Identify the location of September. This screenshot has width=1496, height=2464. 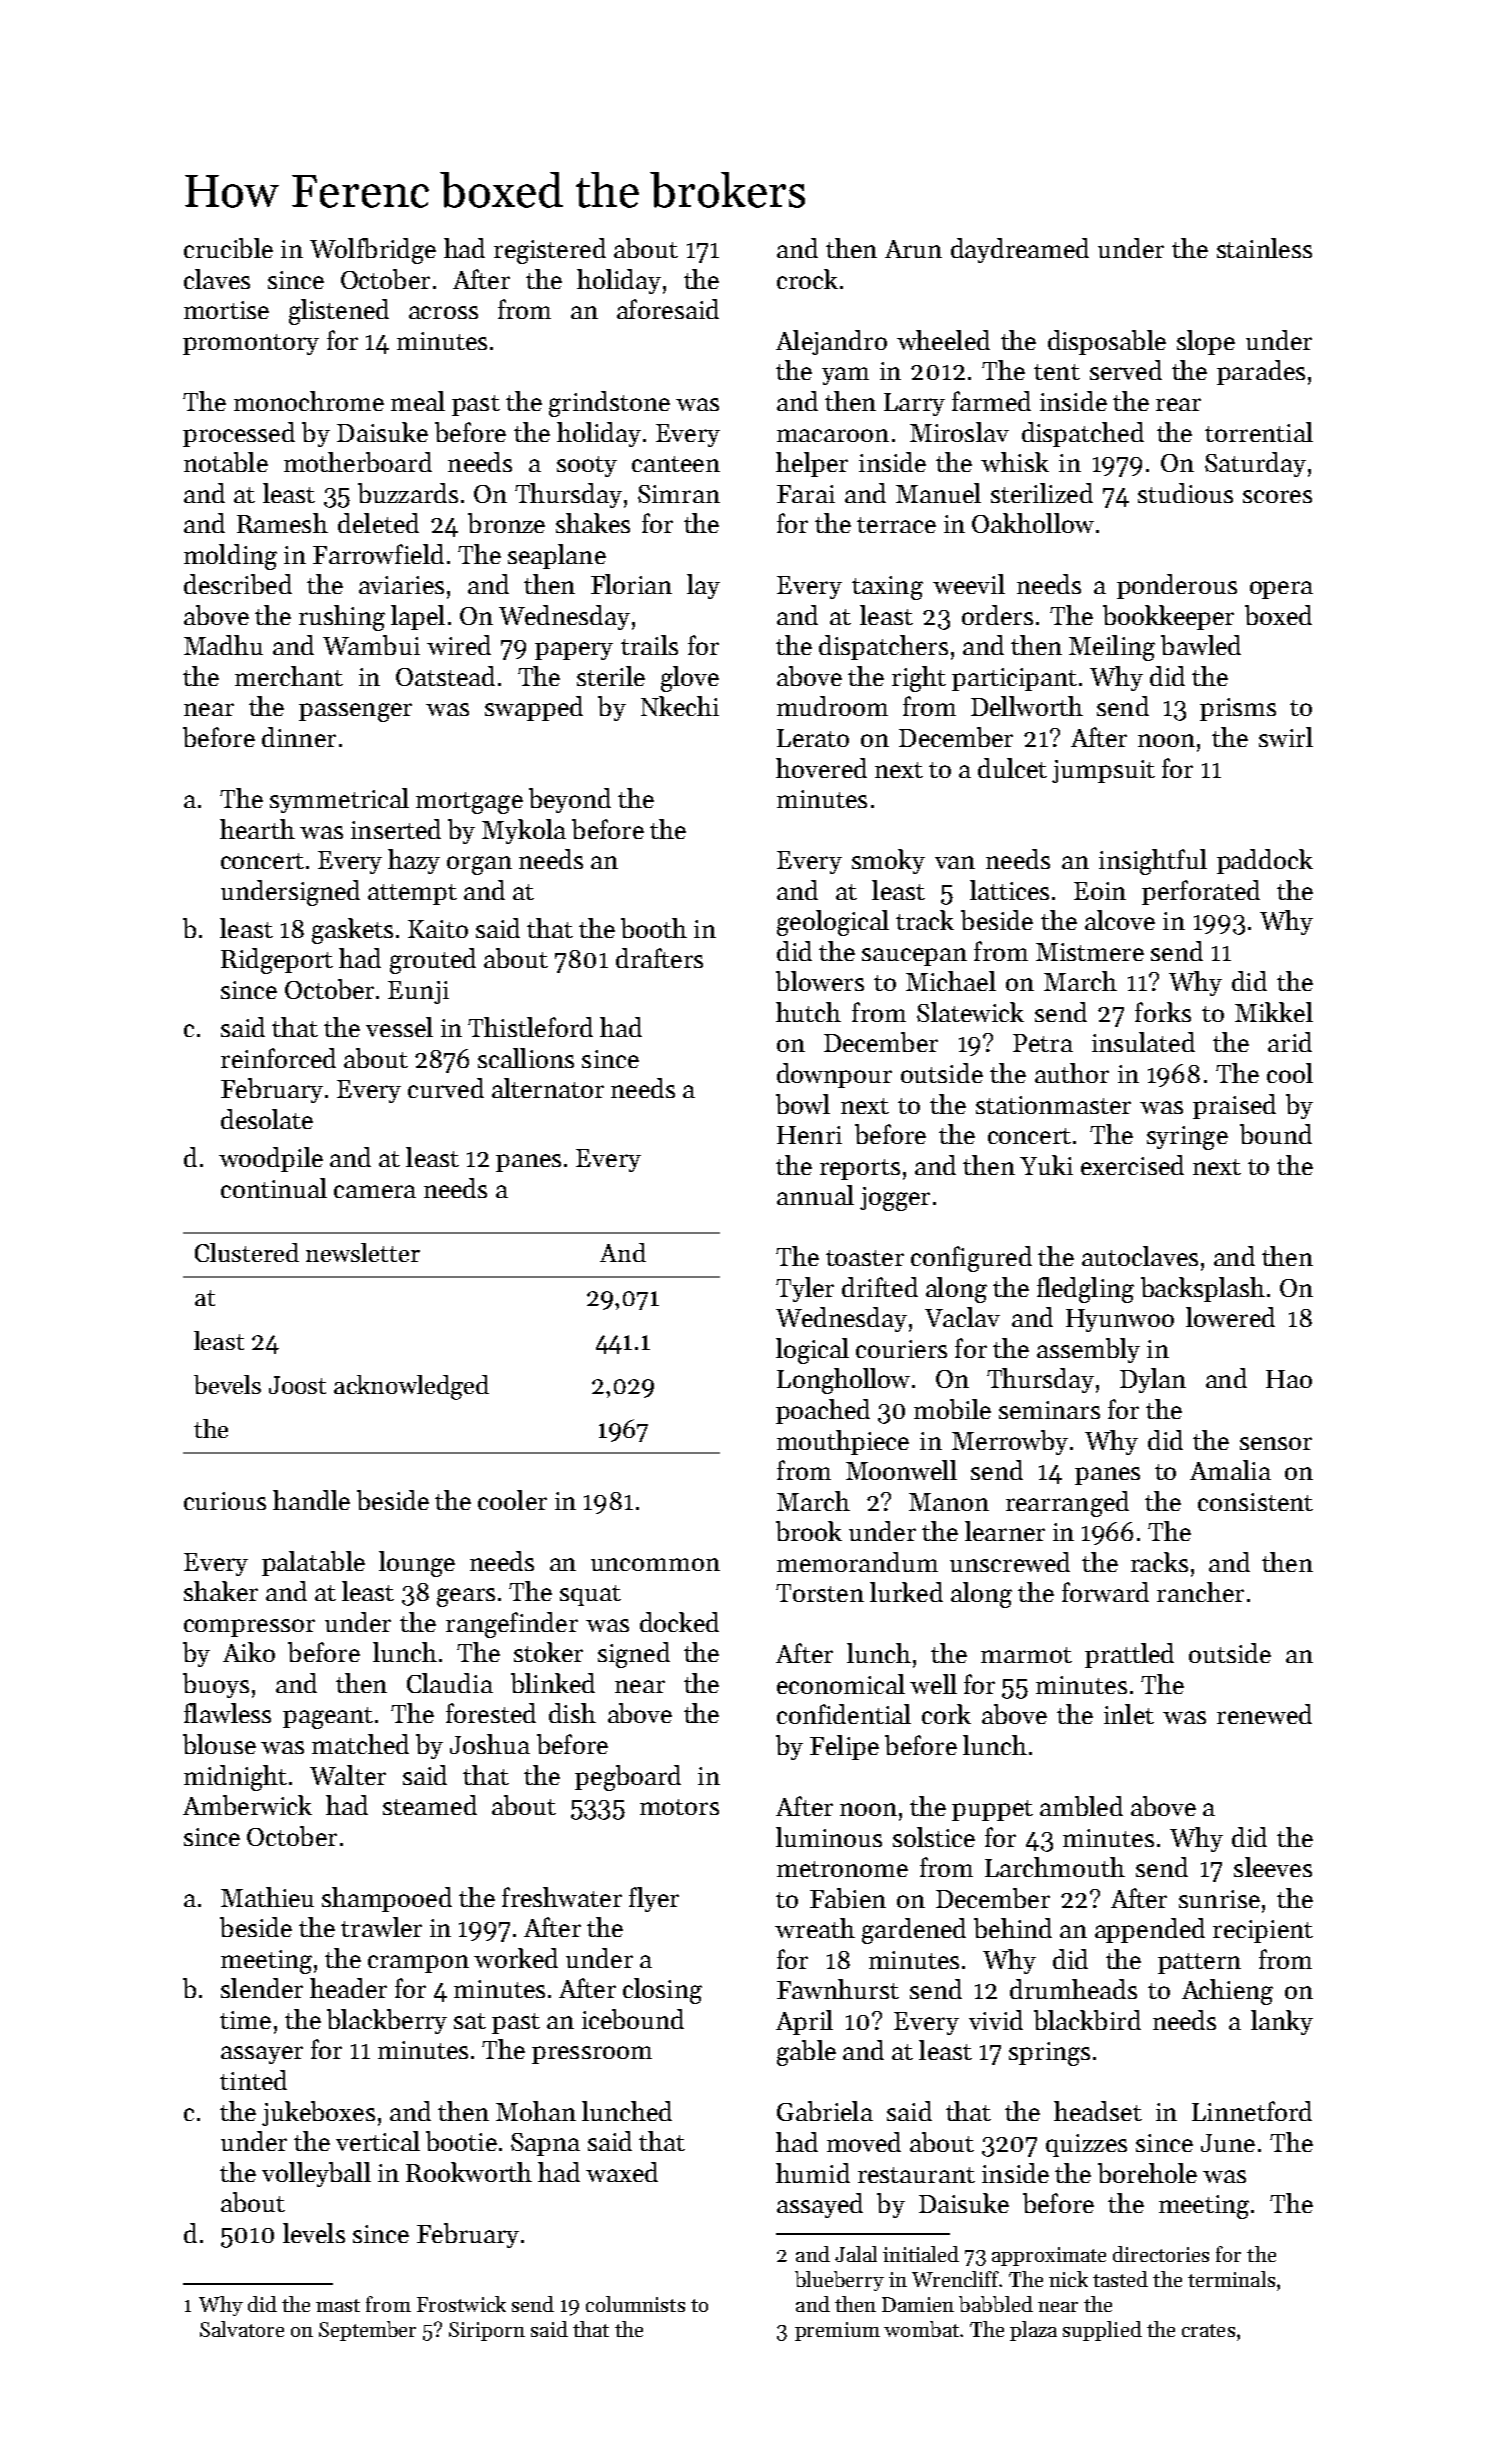
(367, 2331).
